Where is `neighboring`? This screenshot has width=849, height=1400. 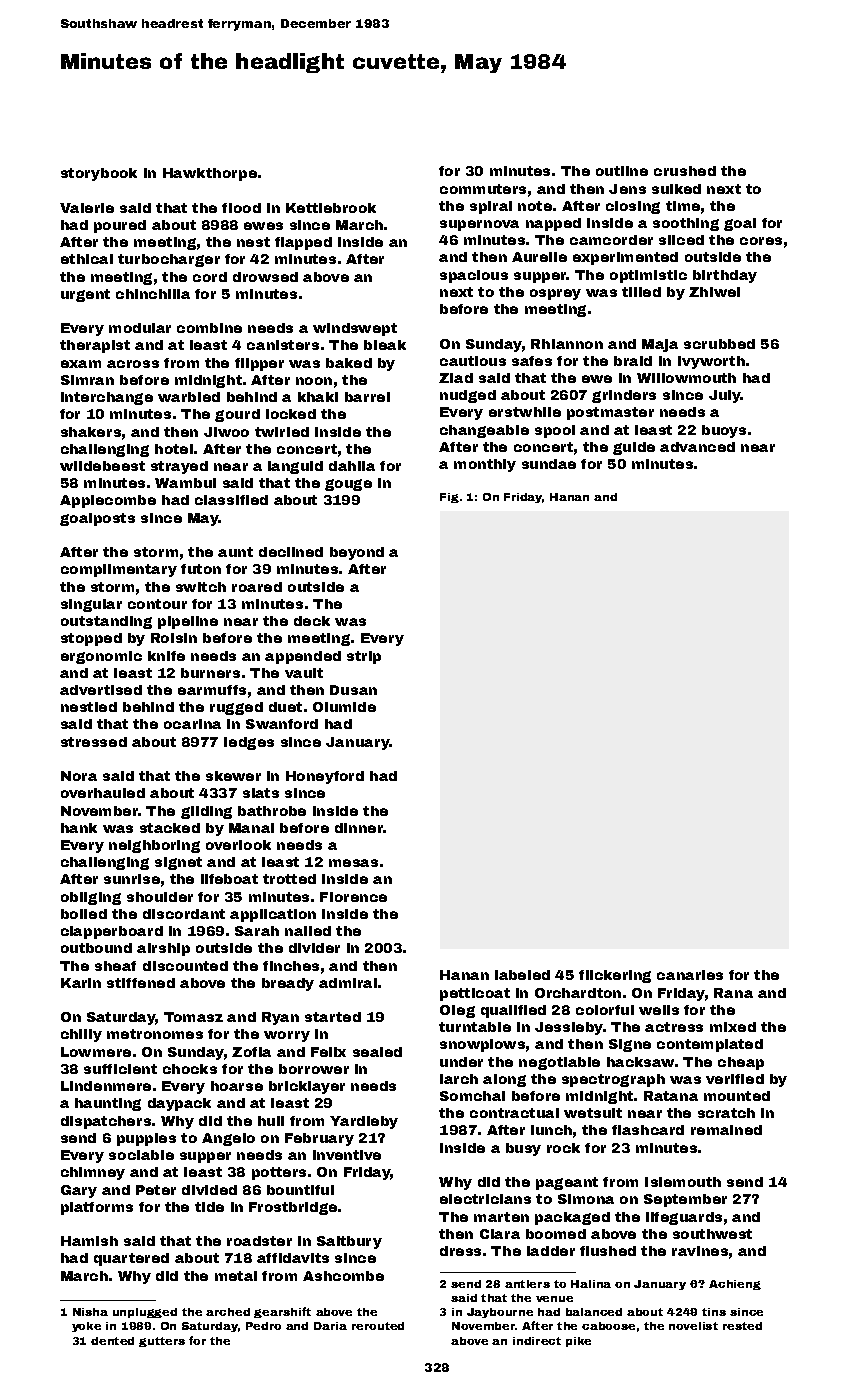
neighboring is located at coordinates (154, 846).
